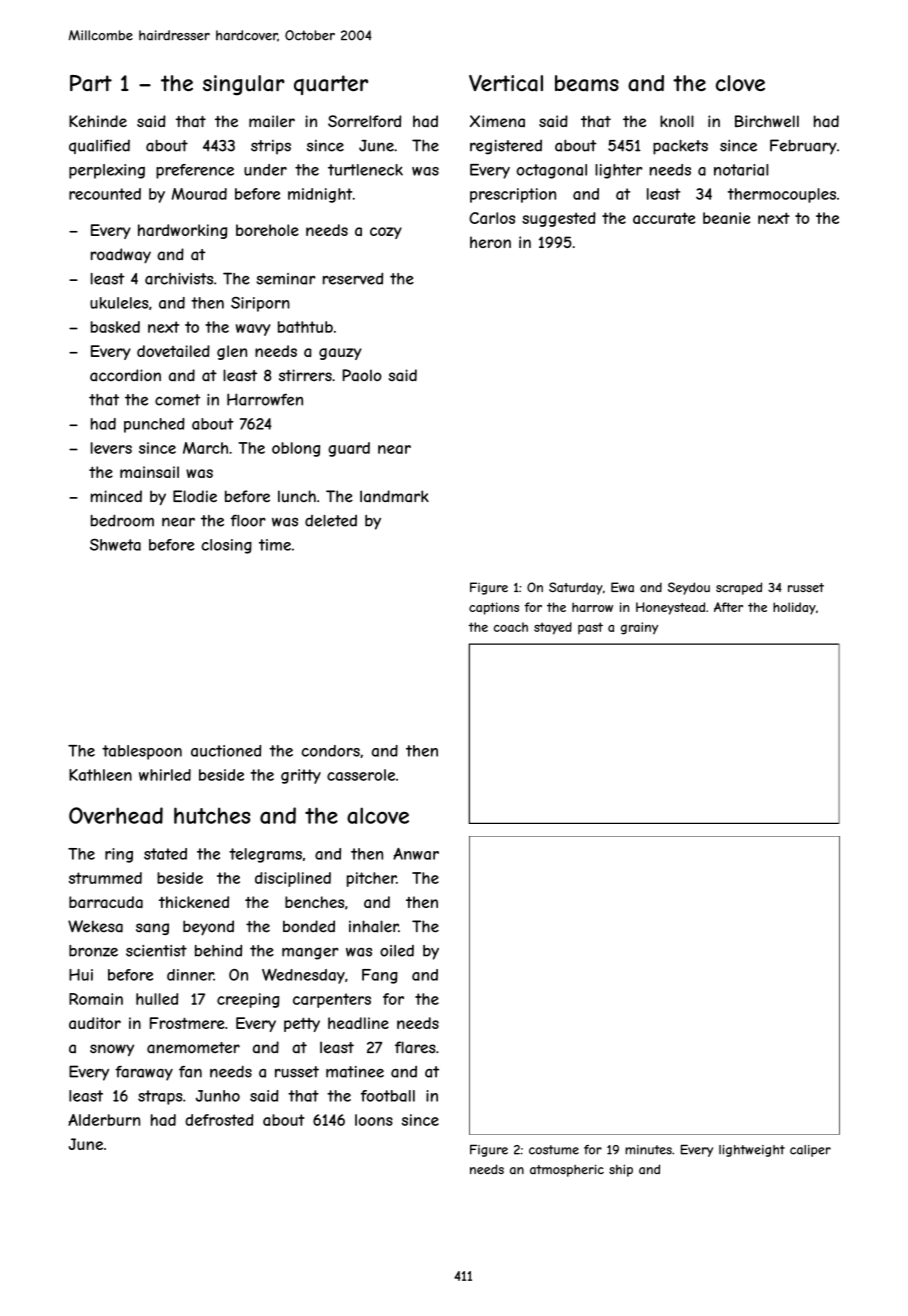  What do you see at coordinates (511, 627) in the document?
I see `coach` at bounding box center [511, 627].
